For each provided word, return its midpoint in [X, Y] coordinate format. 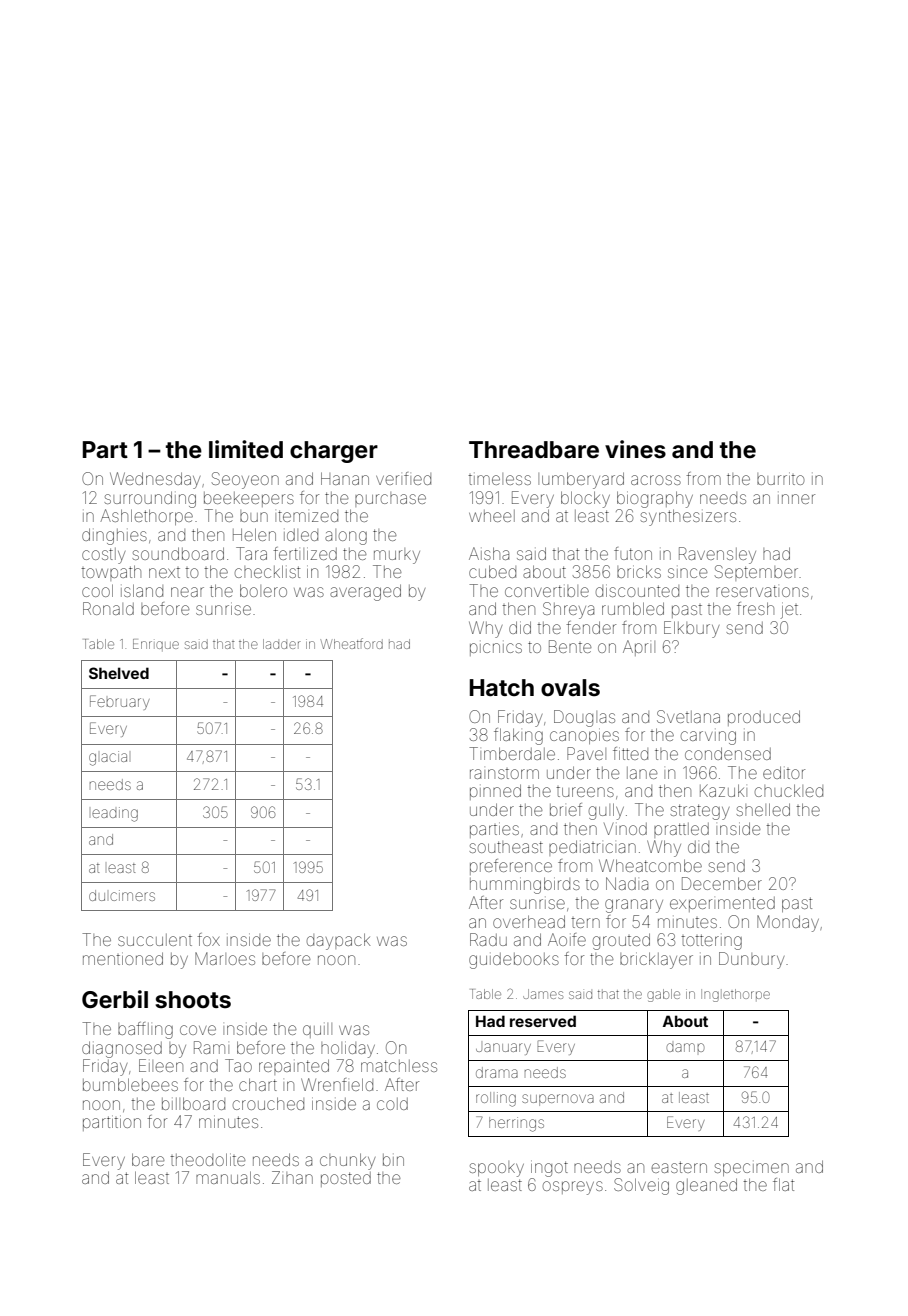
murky [397, 556]
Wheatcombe [650, 865]
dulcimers [122, 895]
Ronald [108, 608]
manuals [228, 1177]
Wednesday [155, 480]
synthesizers [688, 517]
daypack [338, 941]
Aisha [489, 553]
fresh [755, 608]
